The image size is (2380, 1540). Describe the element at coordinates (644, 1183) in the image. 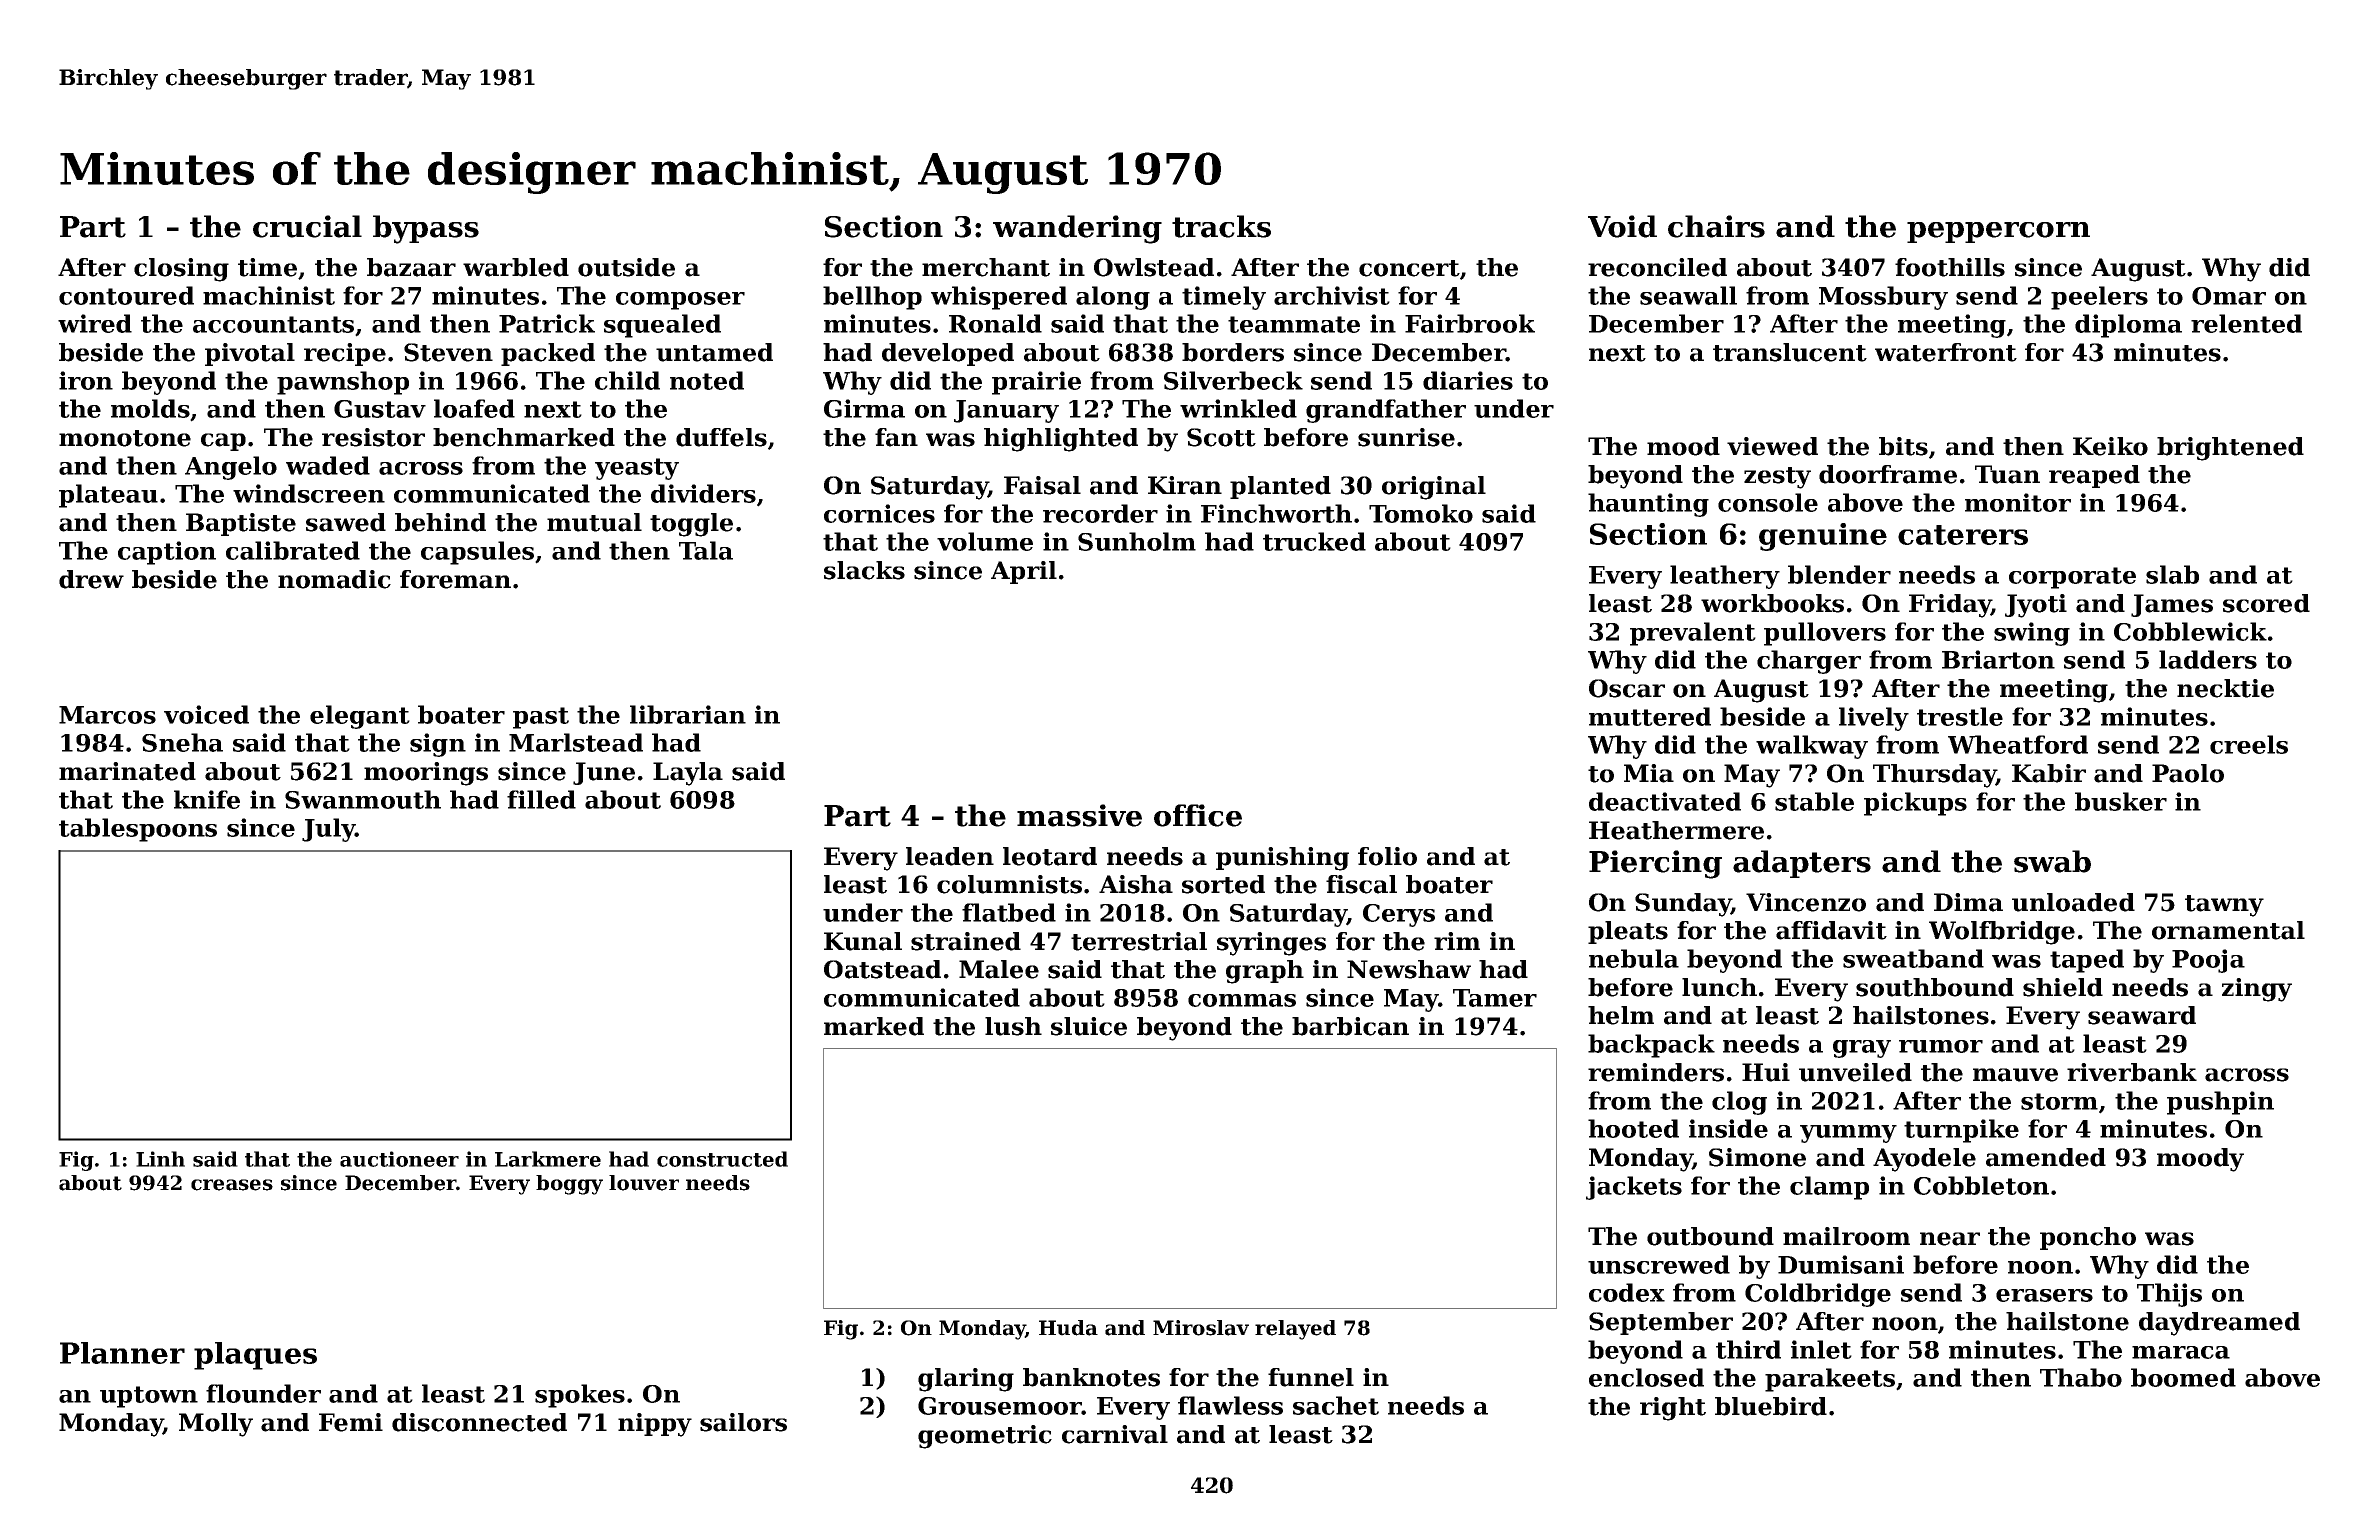

I see `louver` at that location.
